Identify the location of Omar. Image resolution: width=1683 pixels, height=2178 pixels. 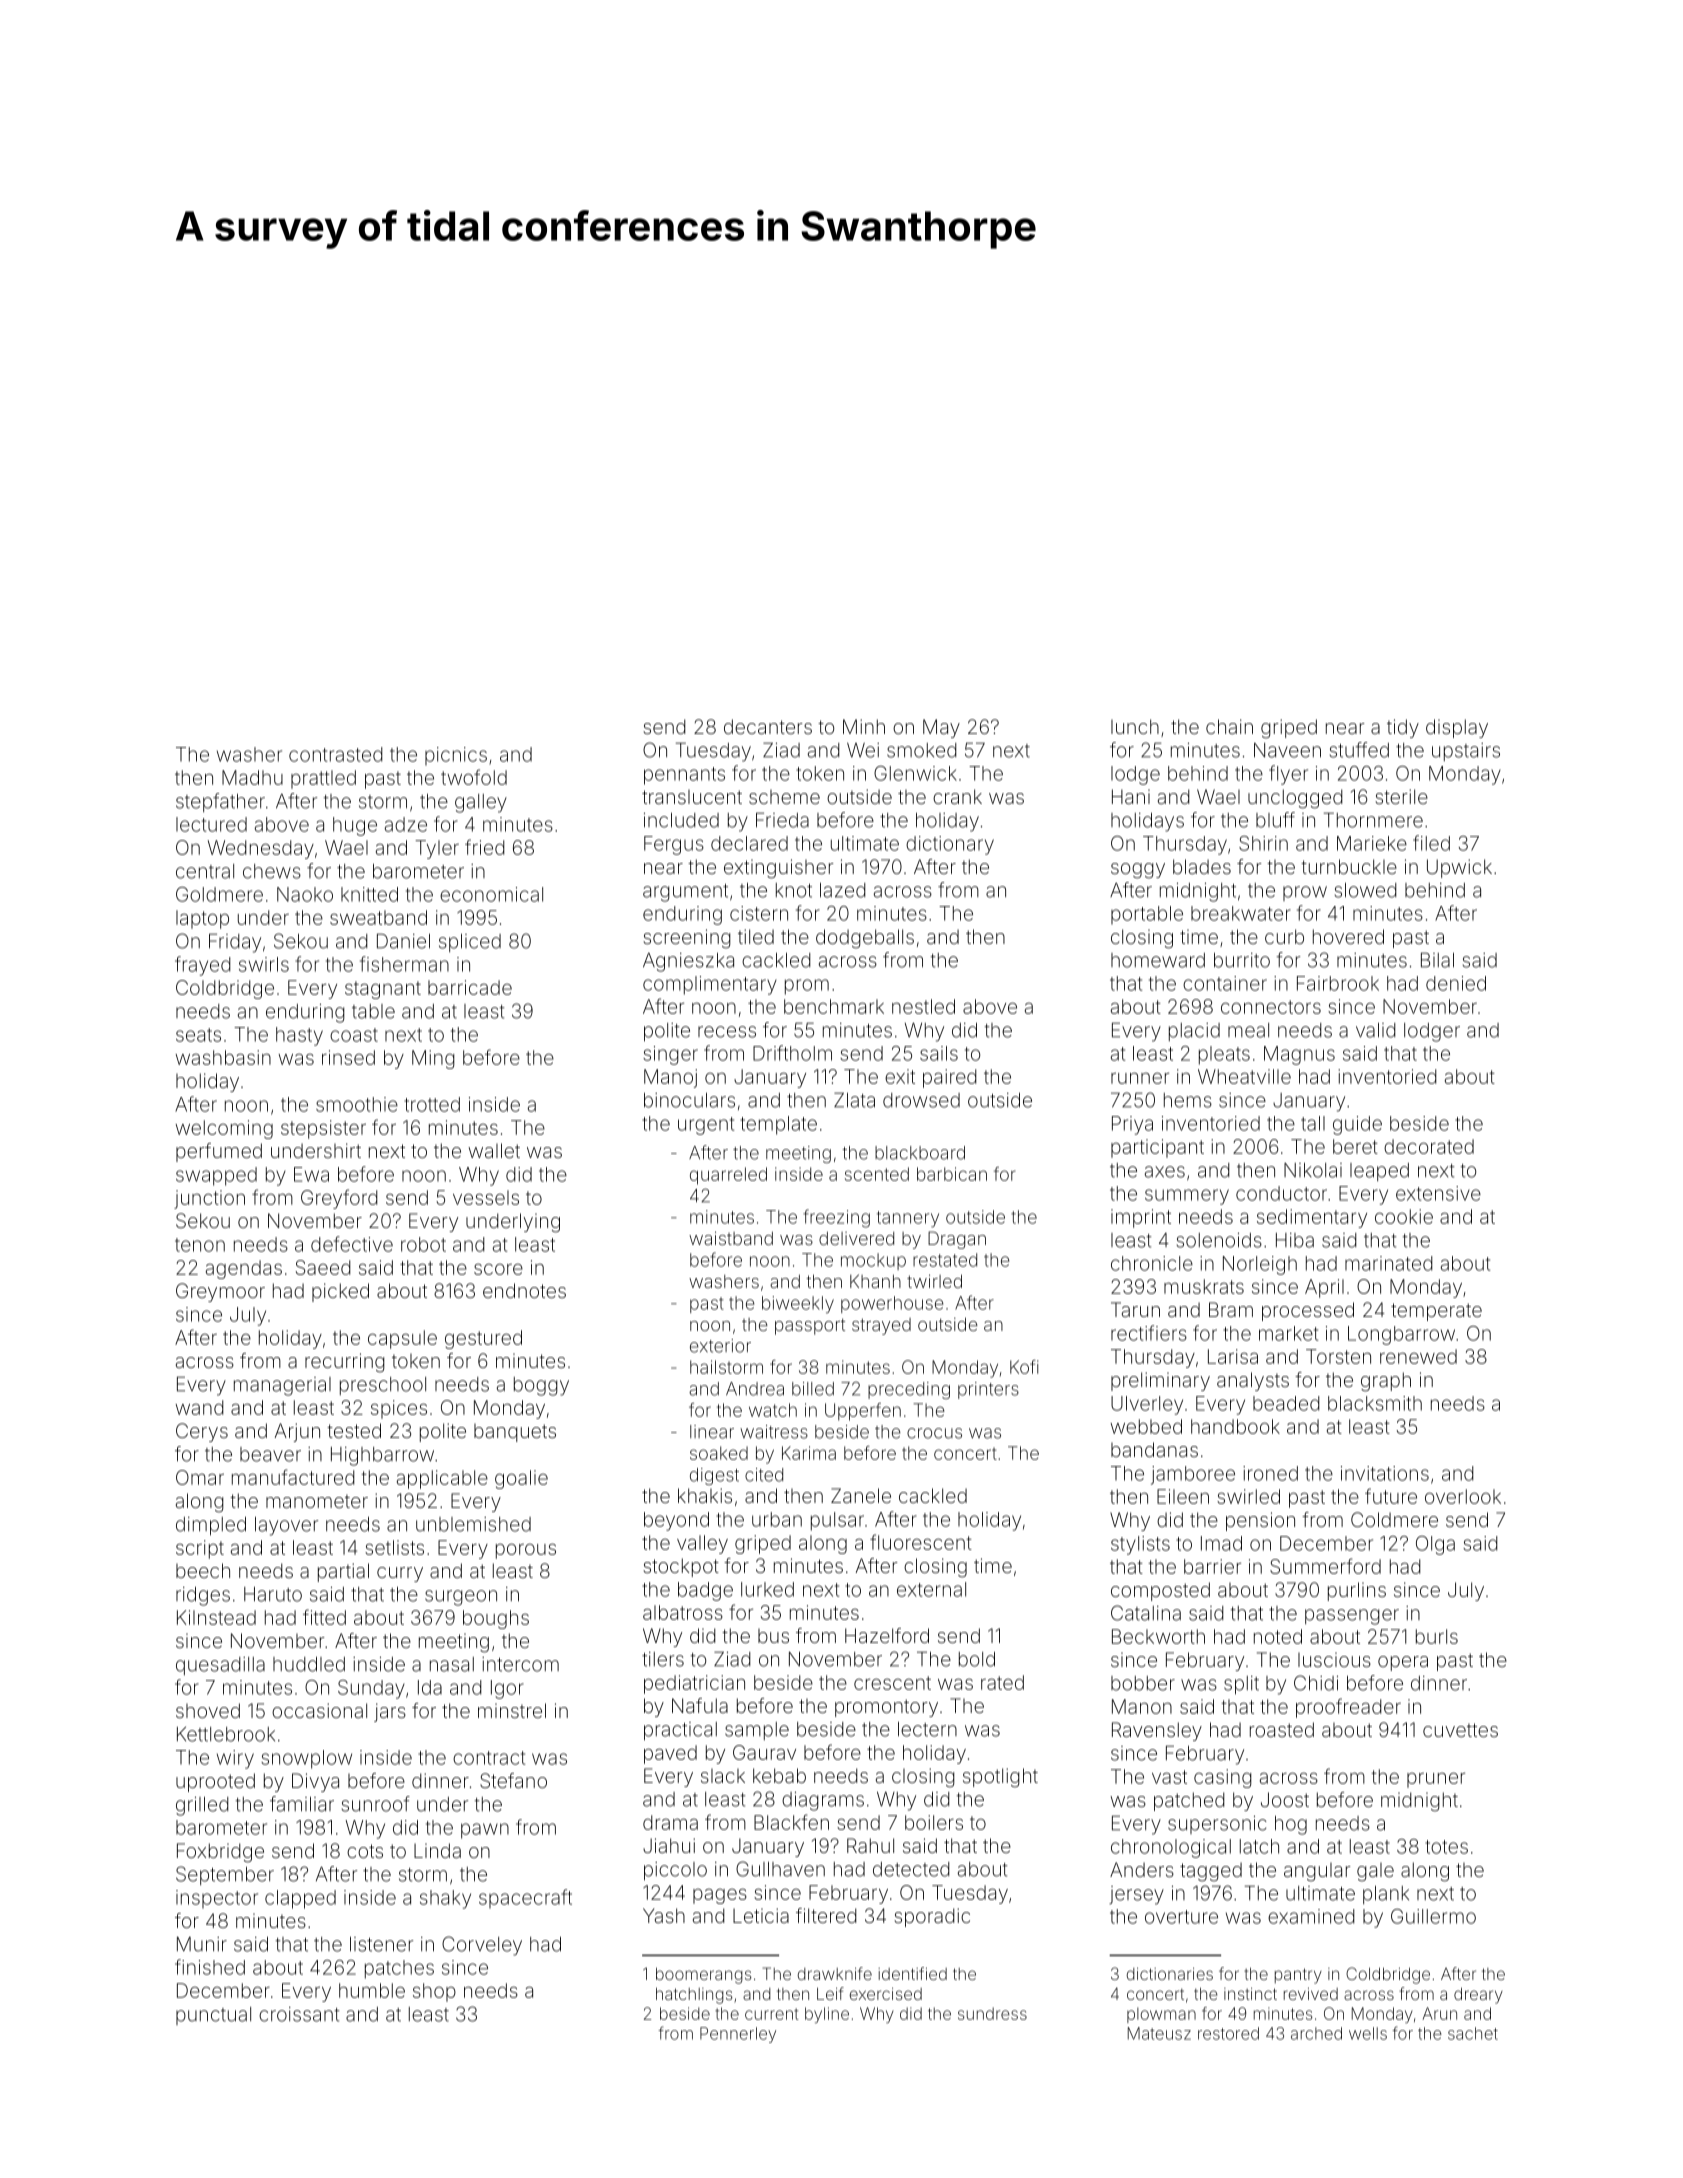
(200, 1477).
